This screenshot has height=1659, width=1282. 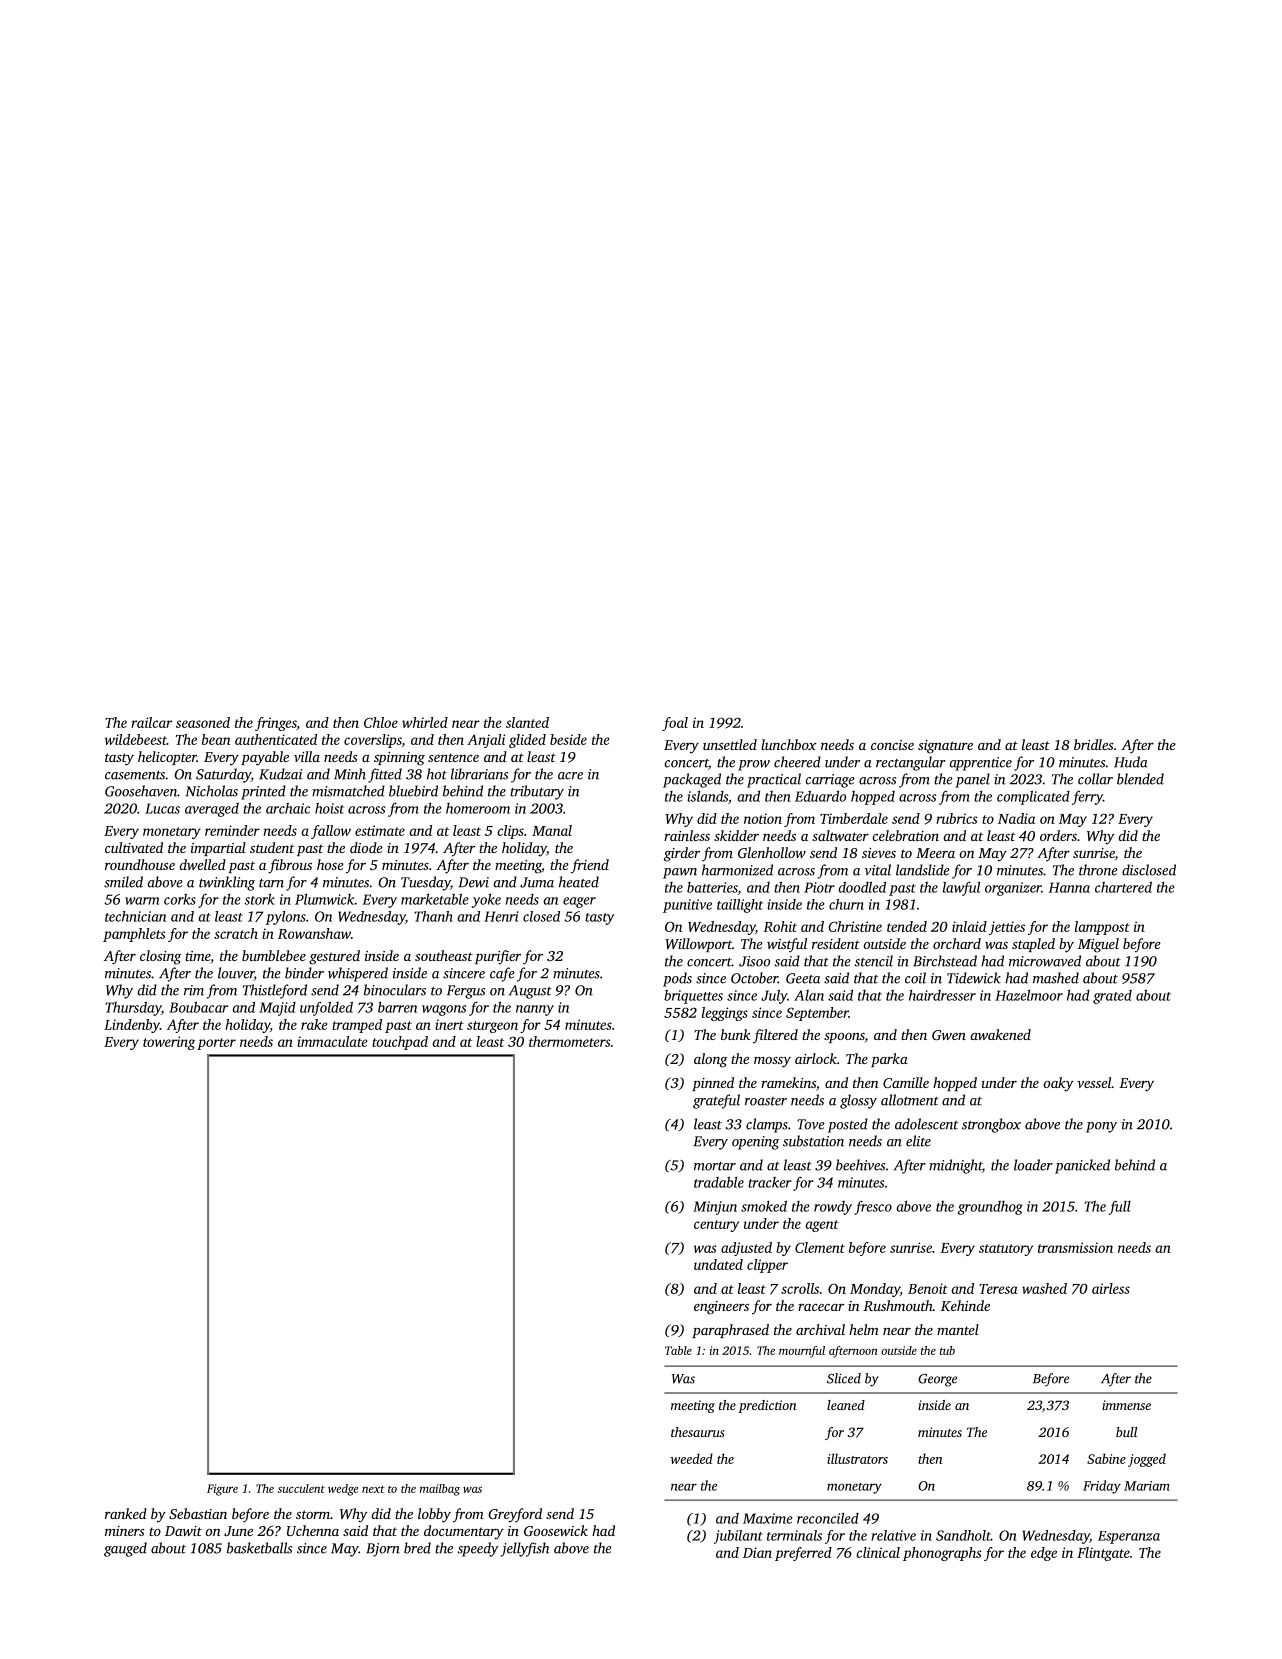 I want to click on Figure, so click(x=222, y=1490).
